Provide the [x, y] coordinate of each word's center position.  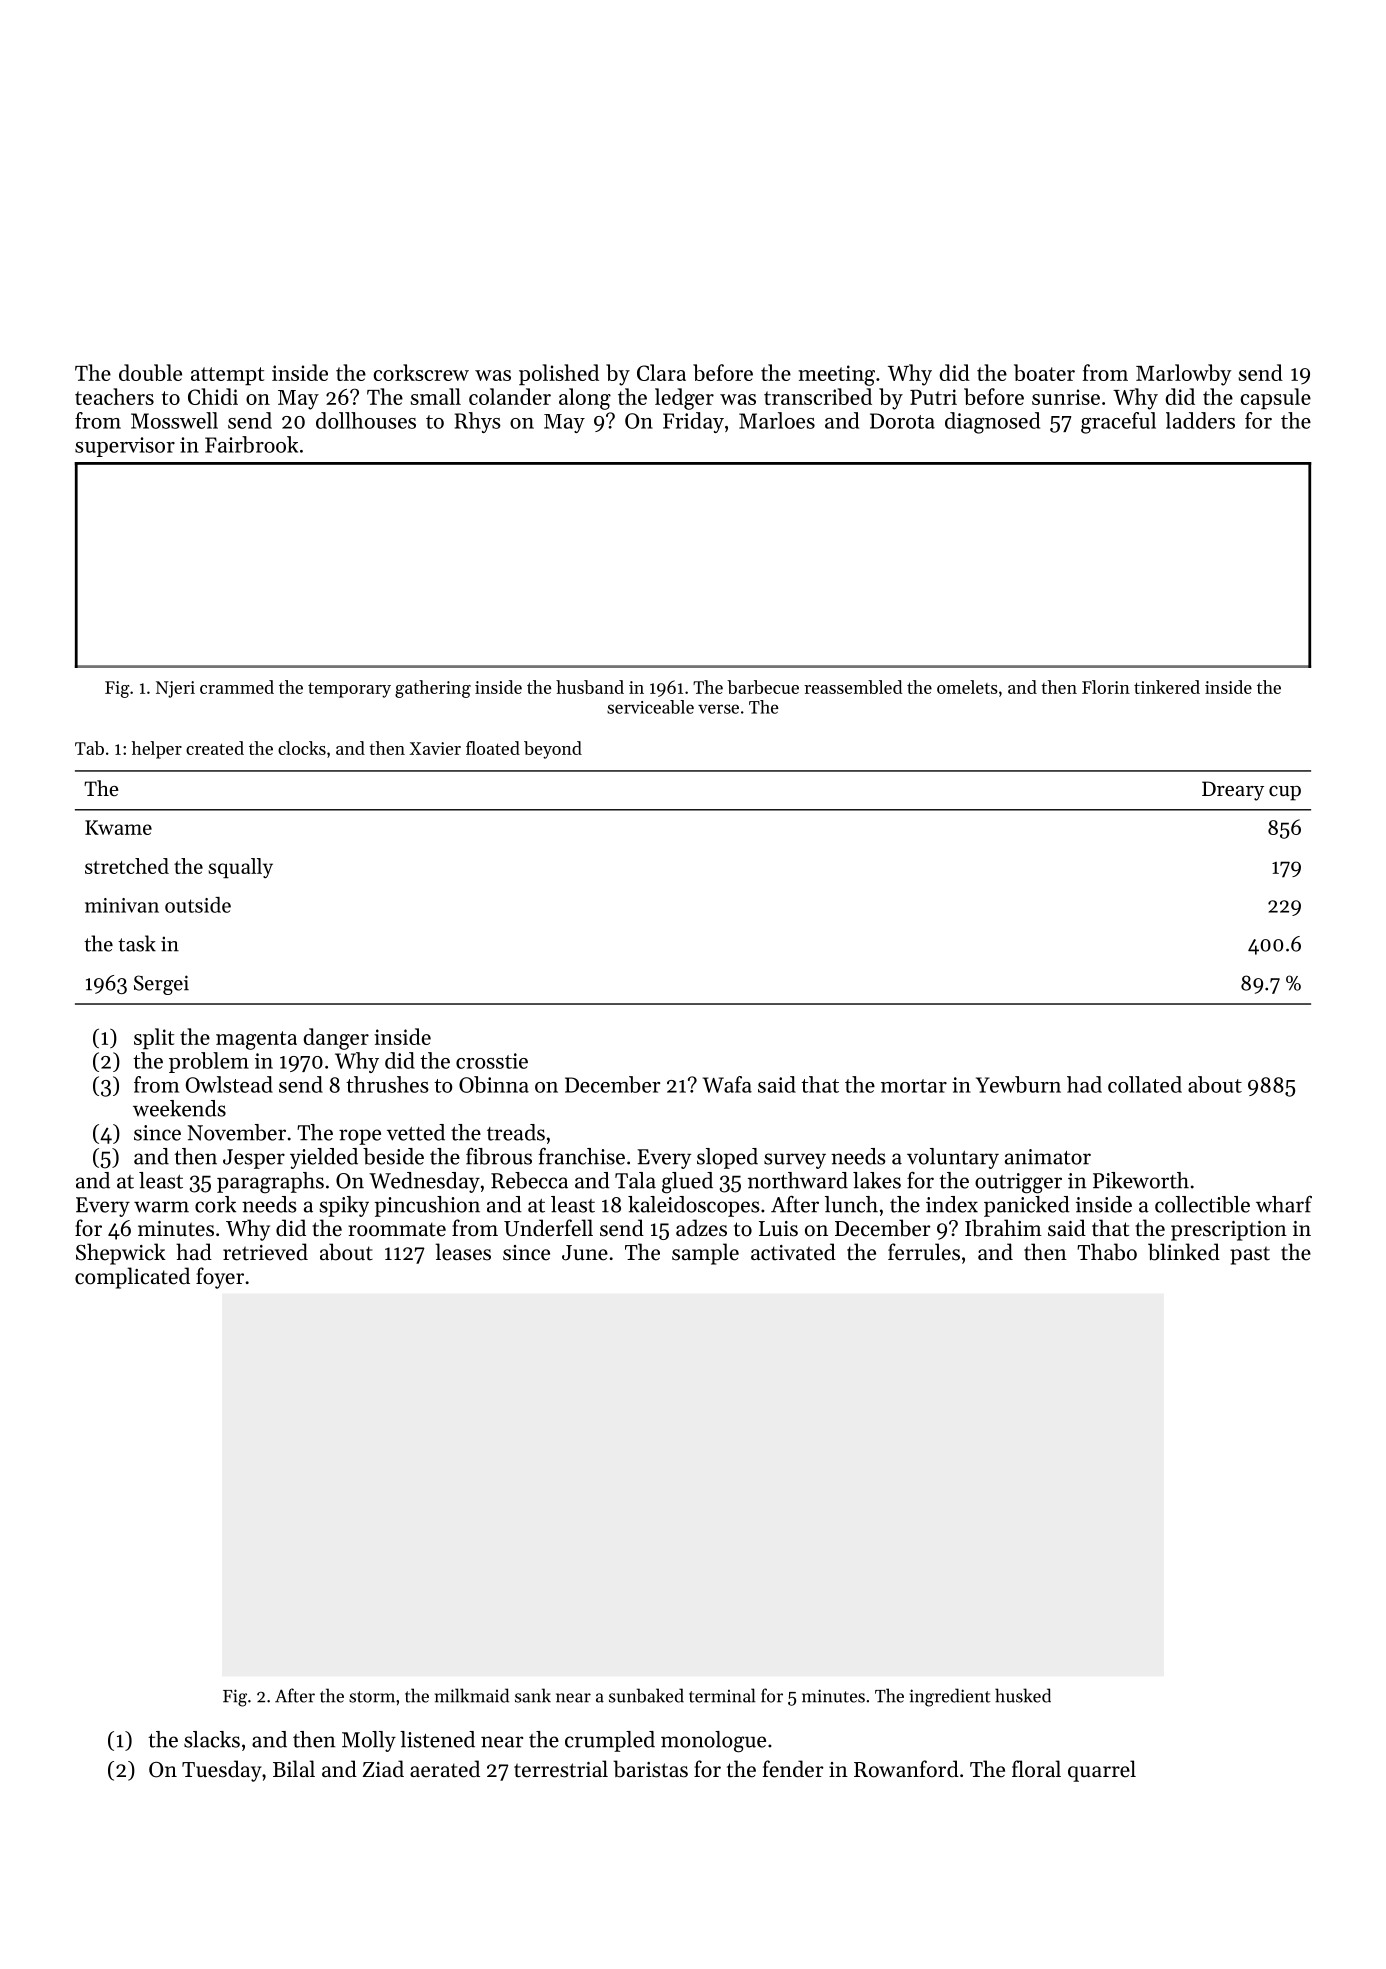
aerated [445, 1769]
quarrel [1102, 1771]
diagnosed [992, 423]
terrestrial [561, 1769]
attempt [227, 376]
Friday [693, 422]
